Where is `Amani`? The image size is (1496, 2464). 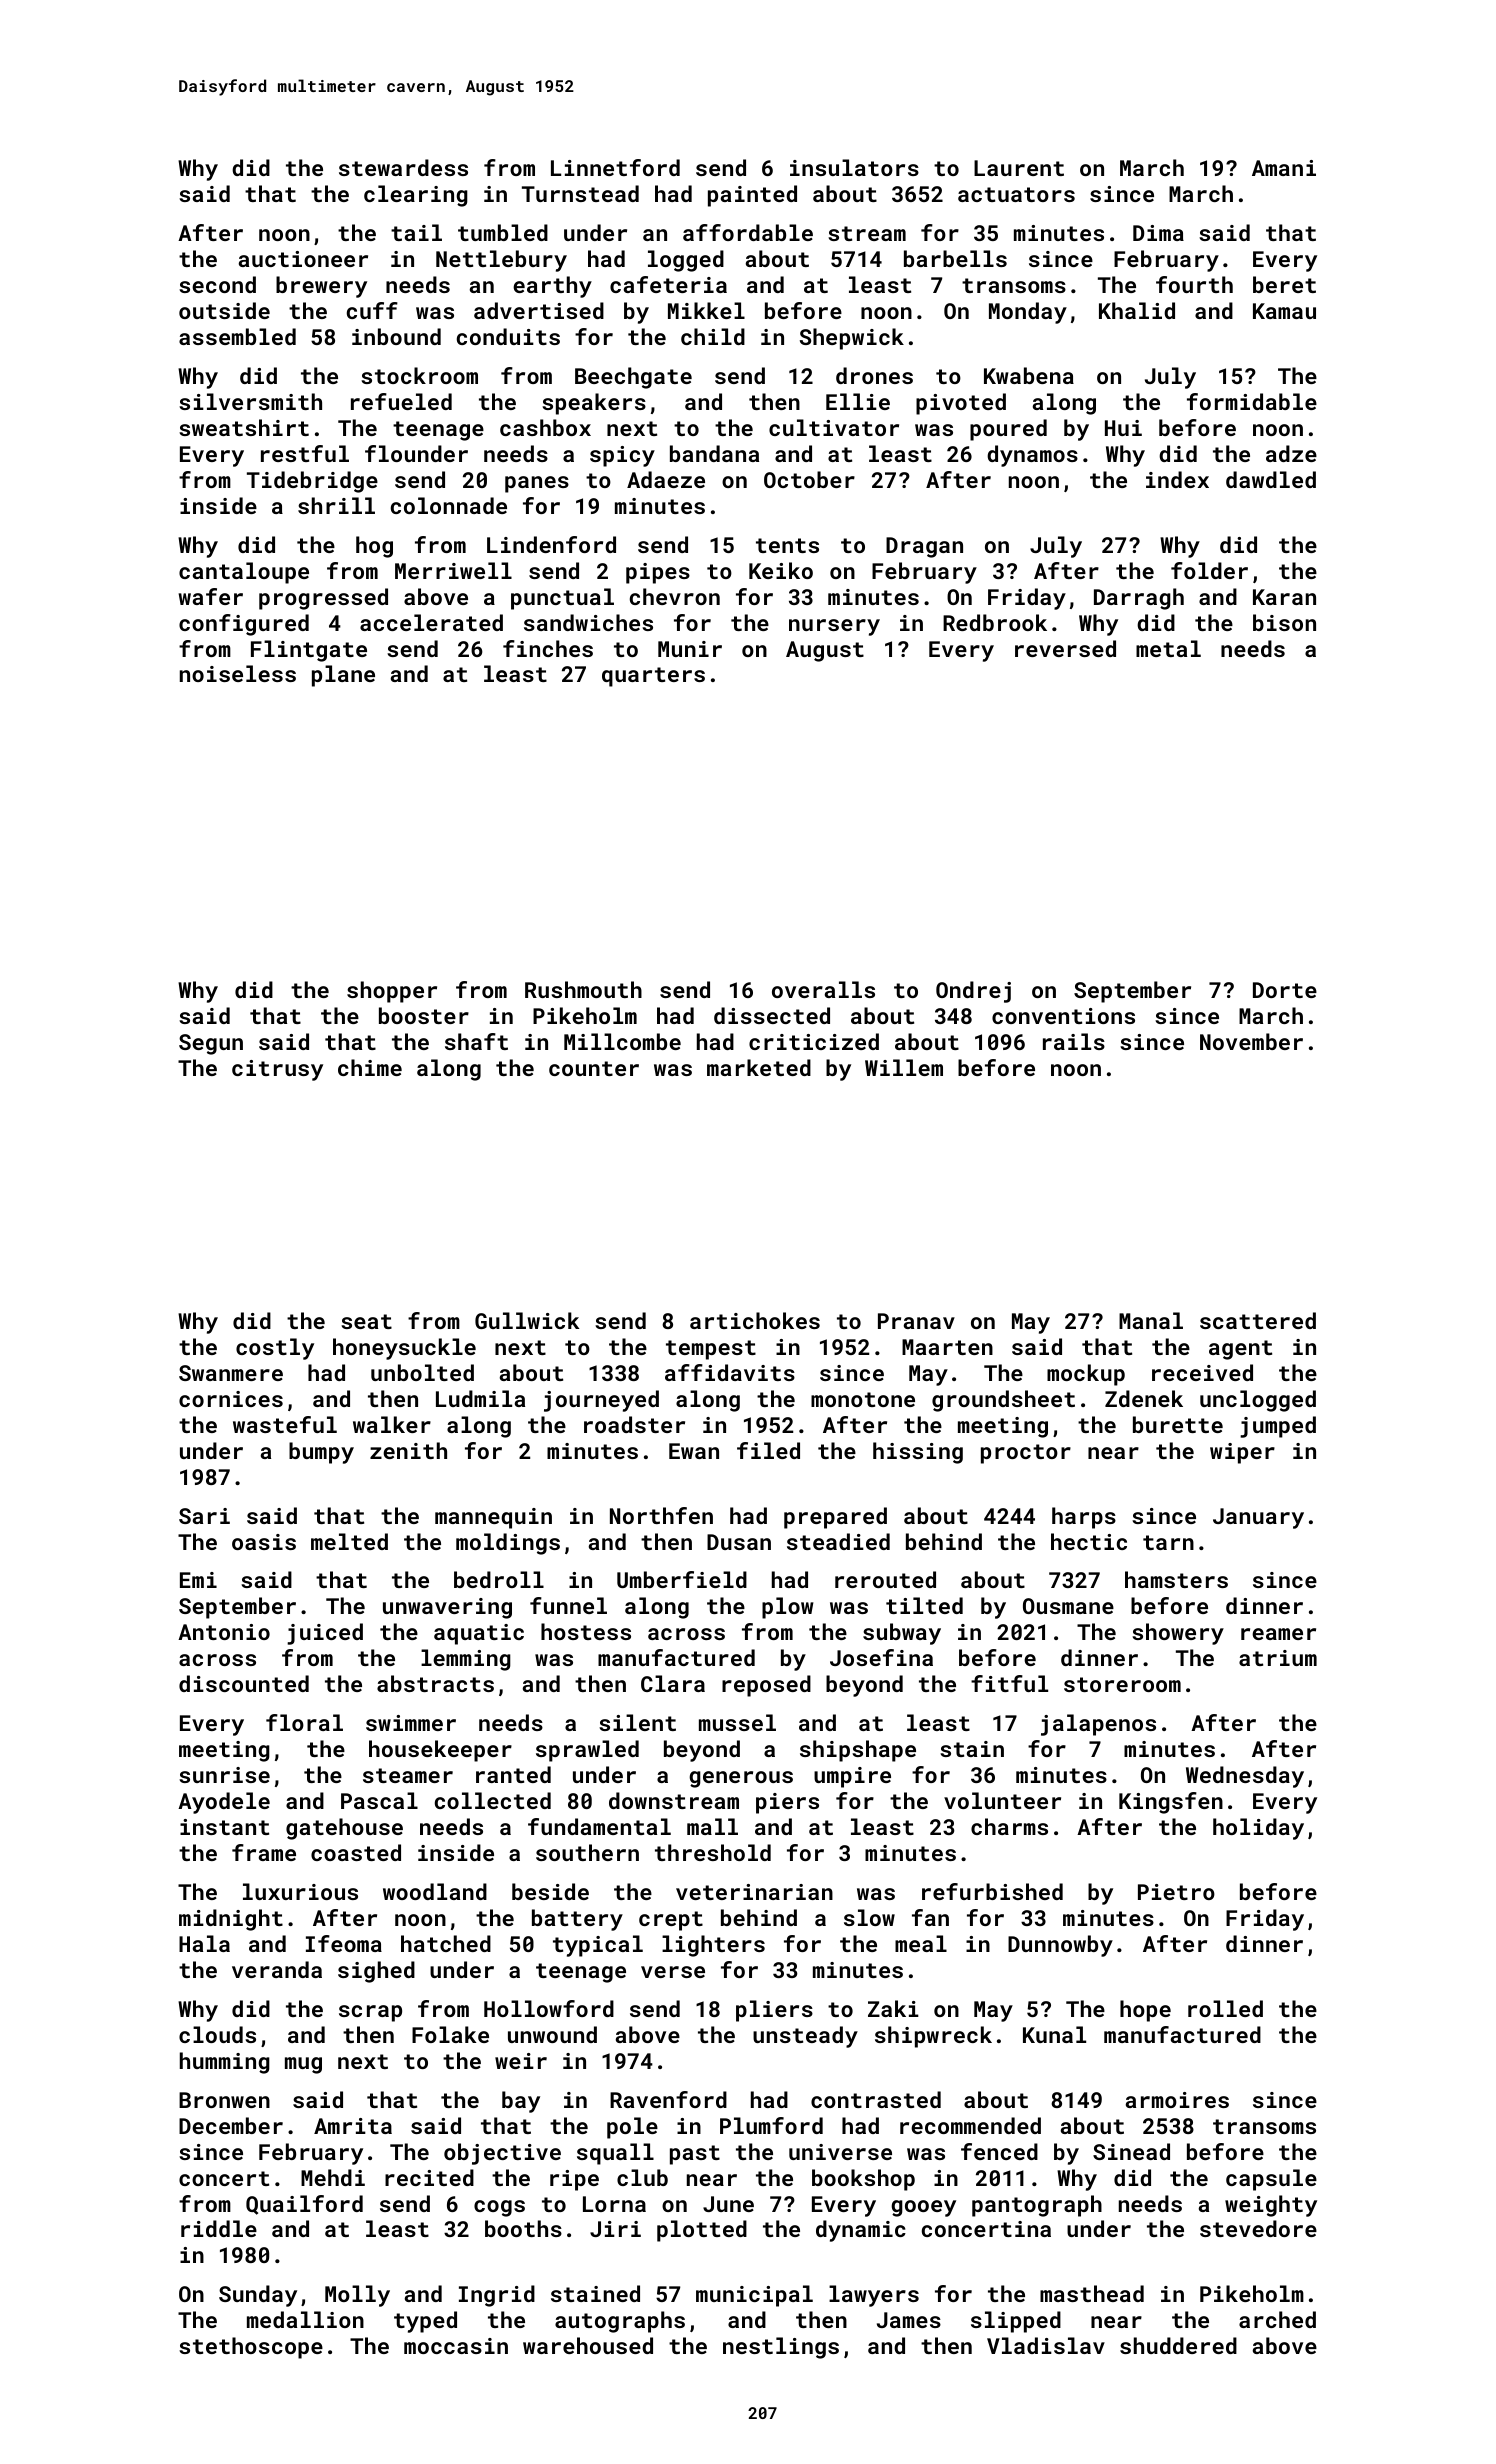
Amani is located at coordinates (1284, 168).
